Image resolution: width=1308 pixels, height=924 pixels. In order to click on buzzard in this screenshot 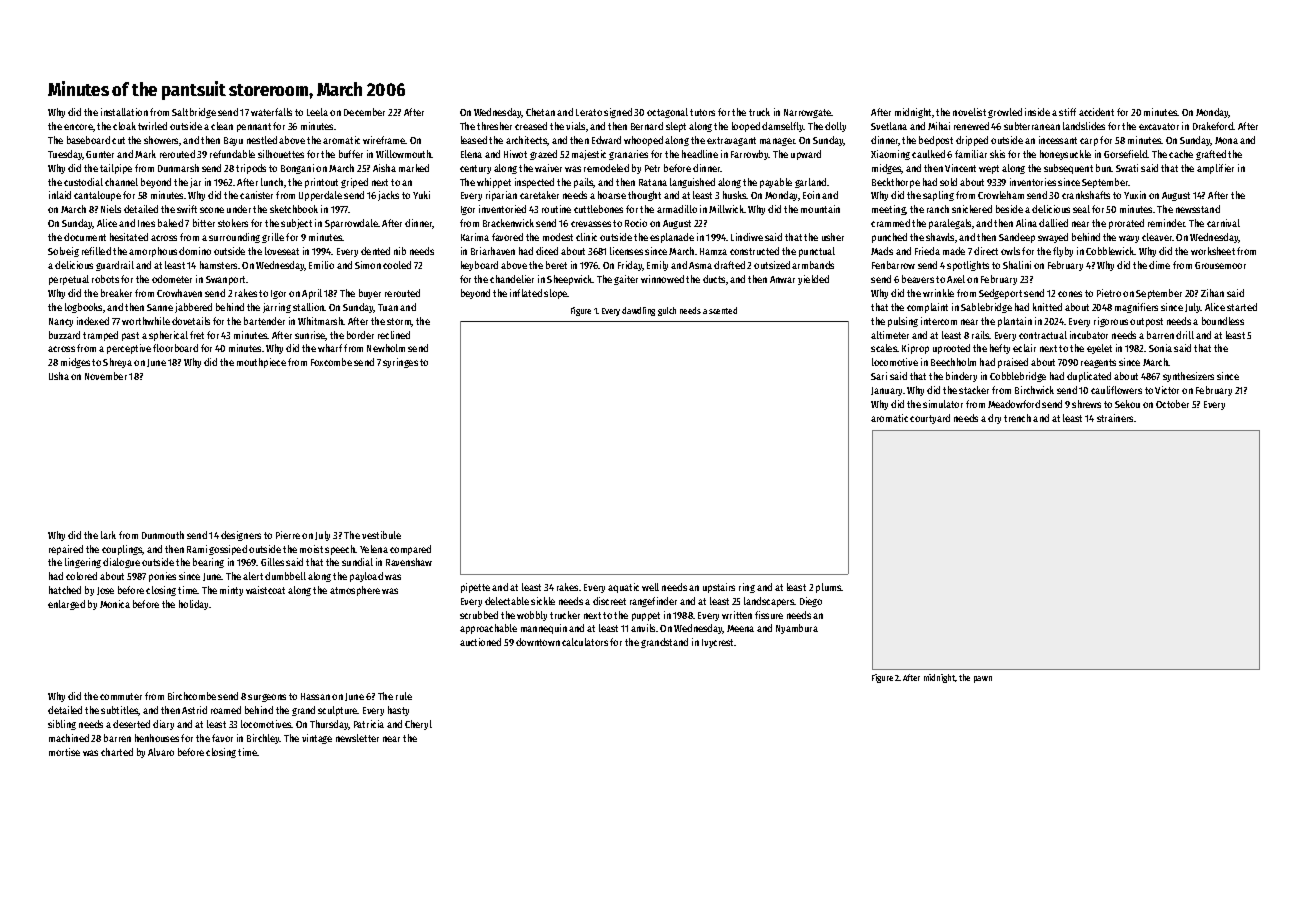, I will do `click(64, 335)`.
